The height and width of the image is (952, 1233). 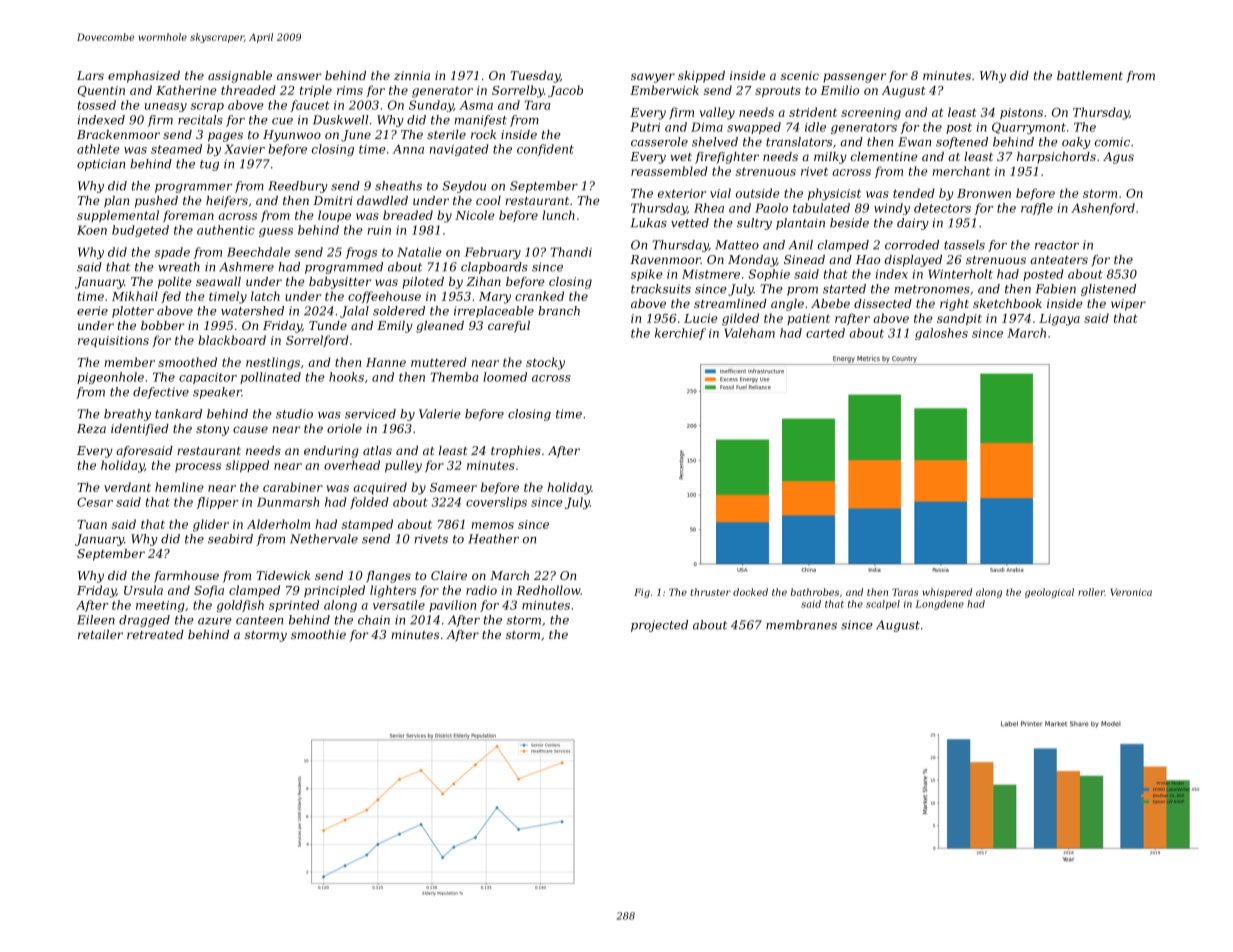 I want to click on battlement, so click(x=1090, y=75).
